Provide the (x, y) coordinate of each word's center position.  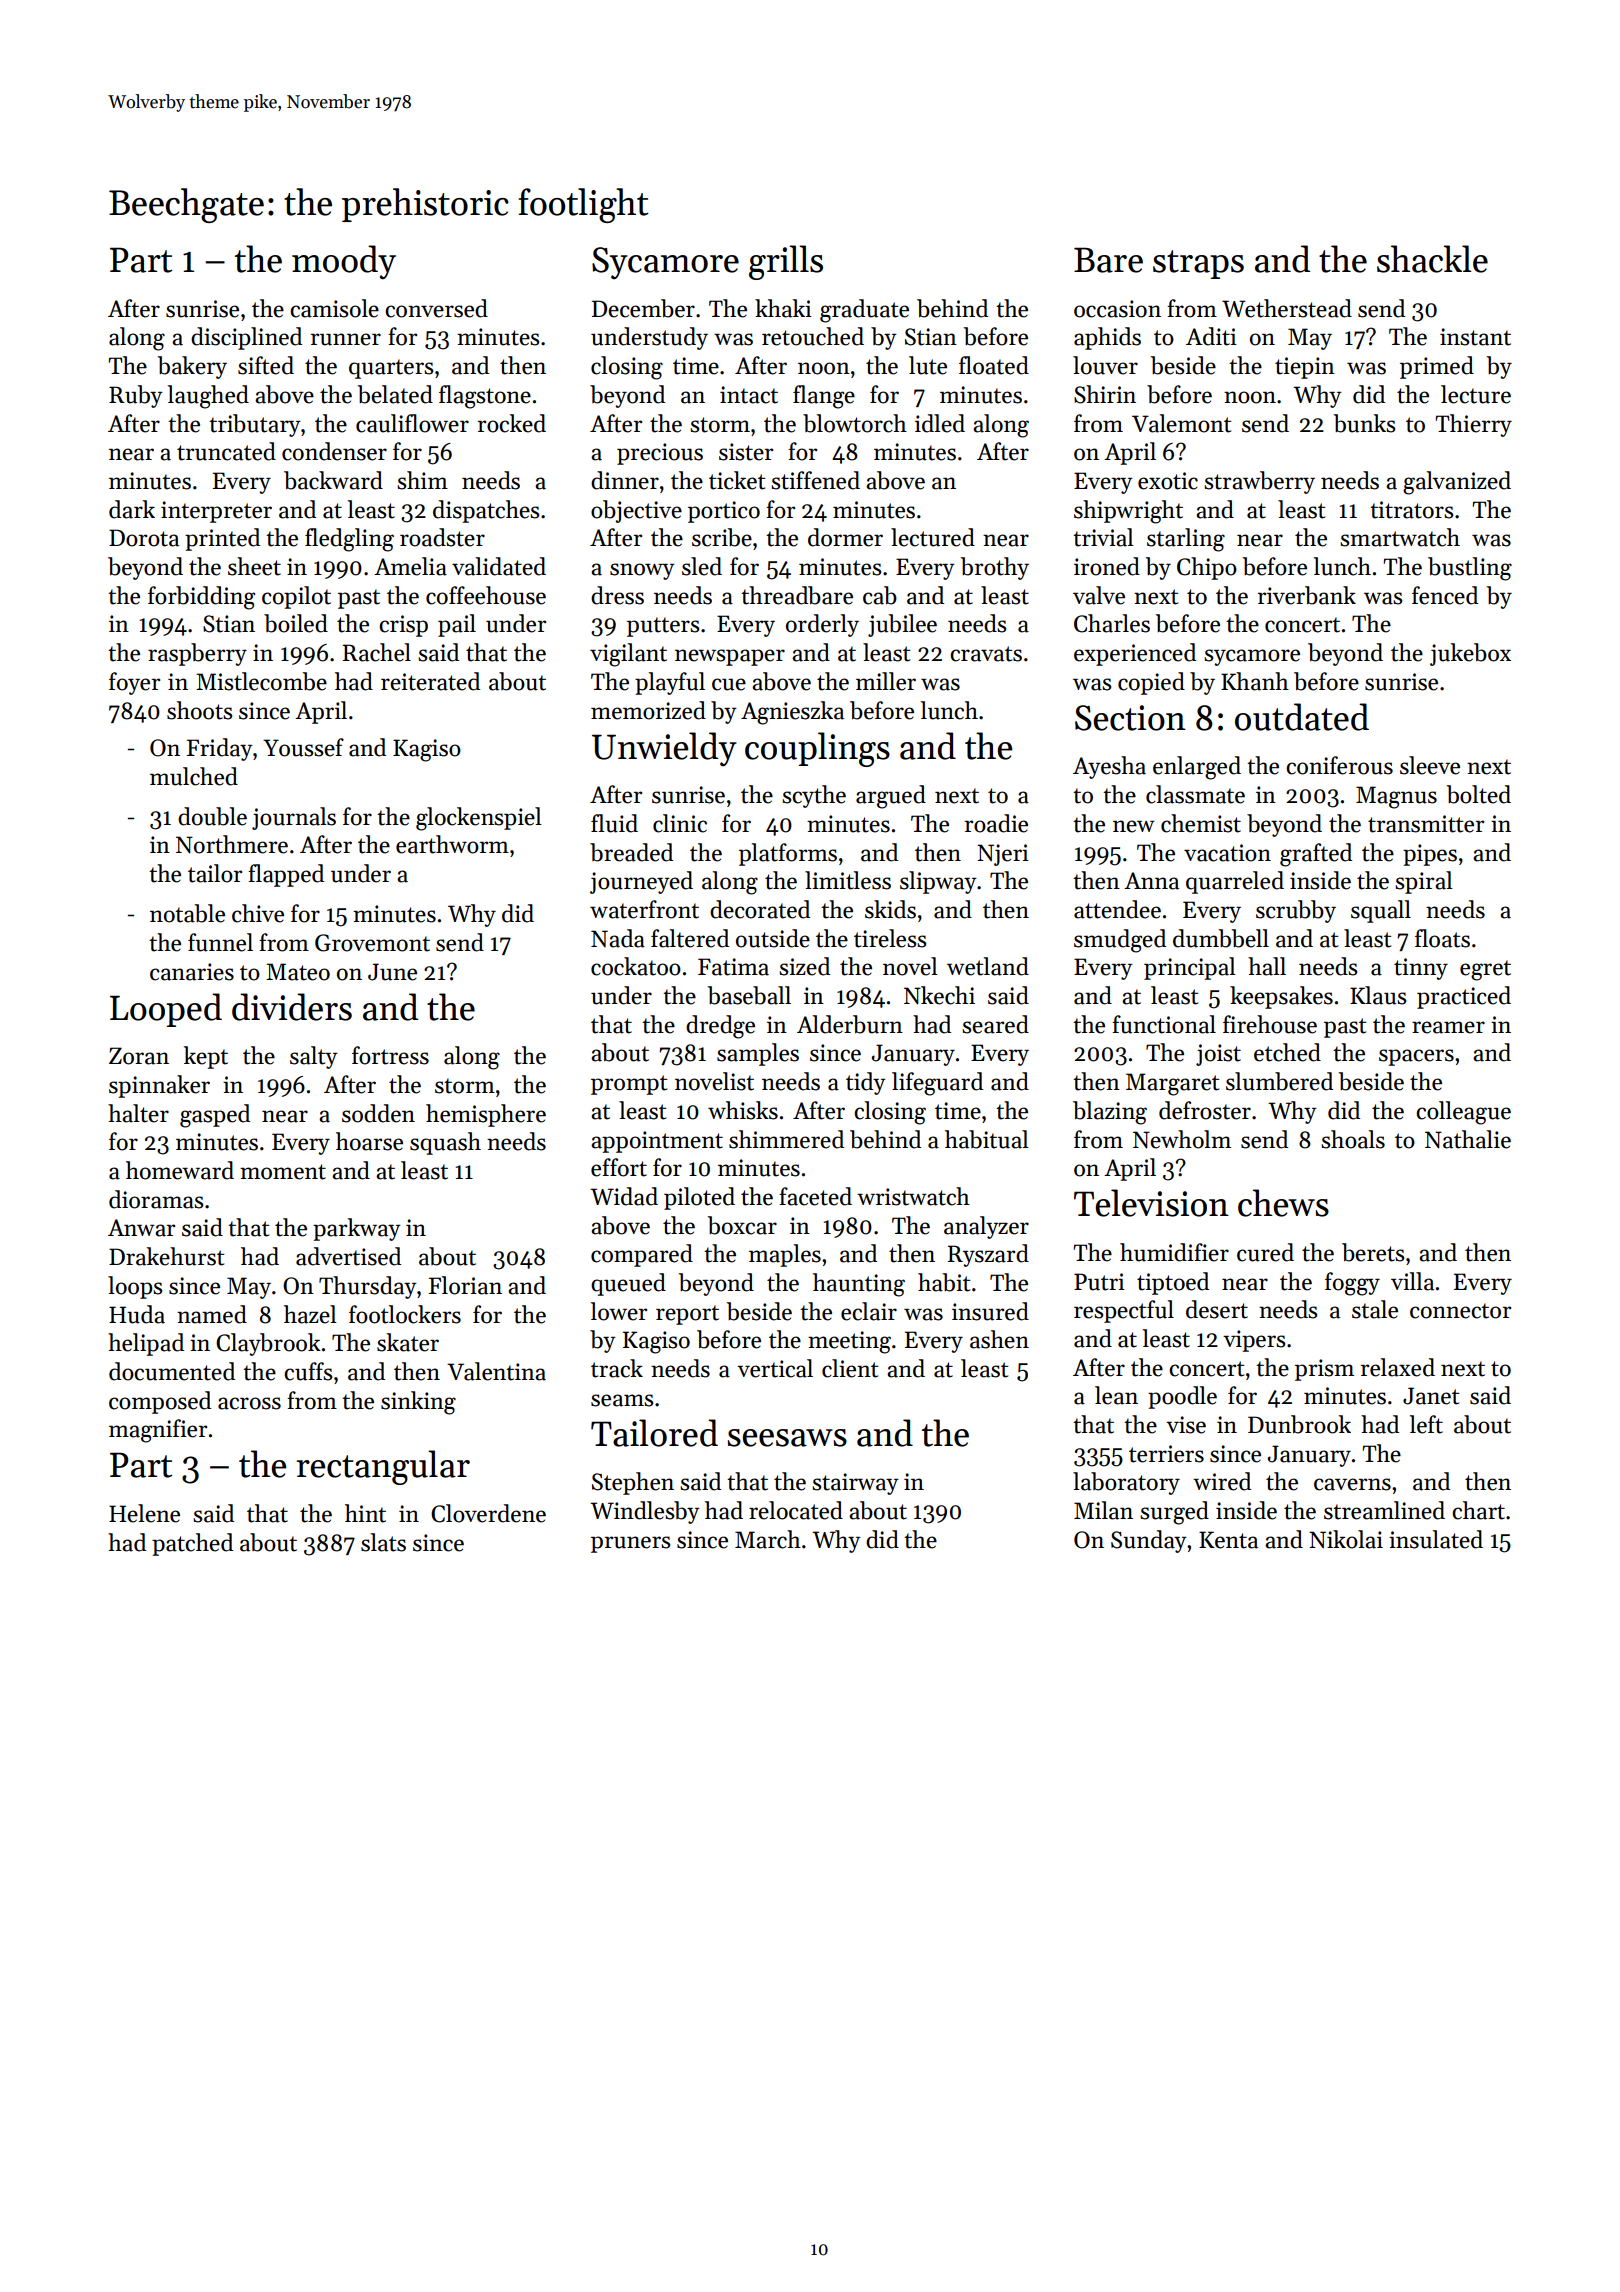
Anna (1151, 881)
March (768, 1539)
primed (1437, 367)
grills (786, 262)
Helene (144, 1513)
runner (346, 339)
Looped (166, 1010)
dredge (720, 1027)
